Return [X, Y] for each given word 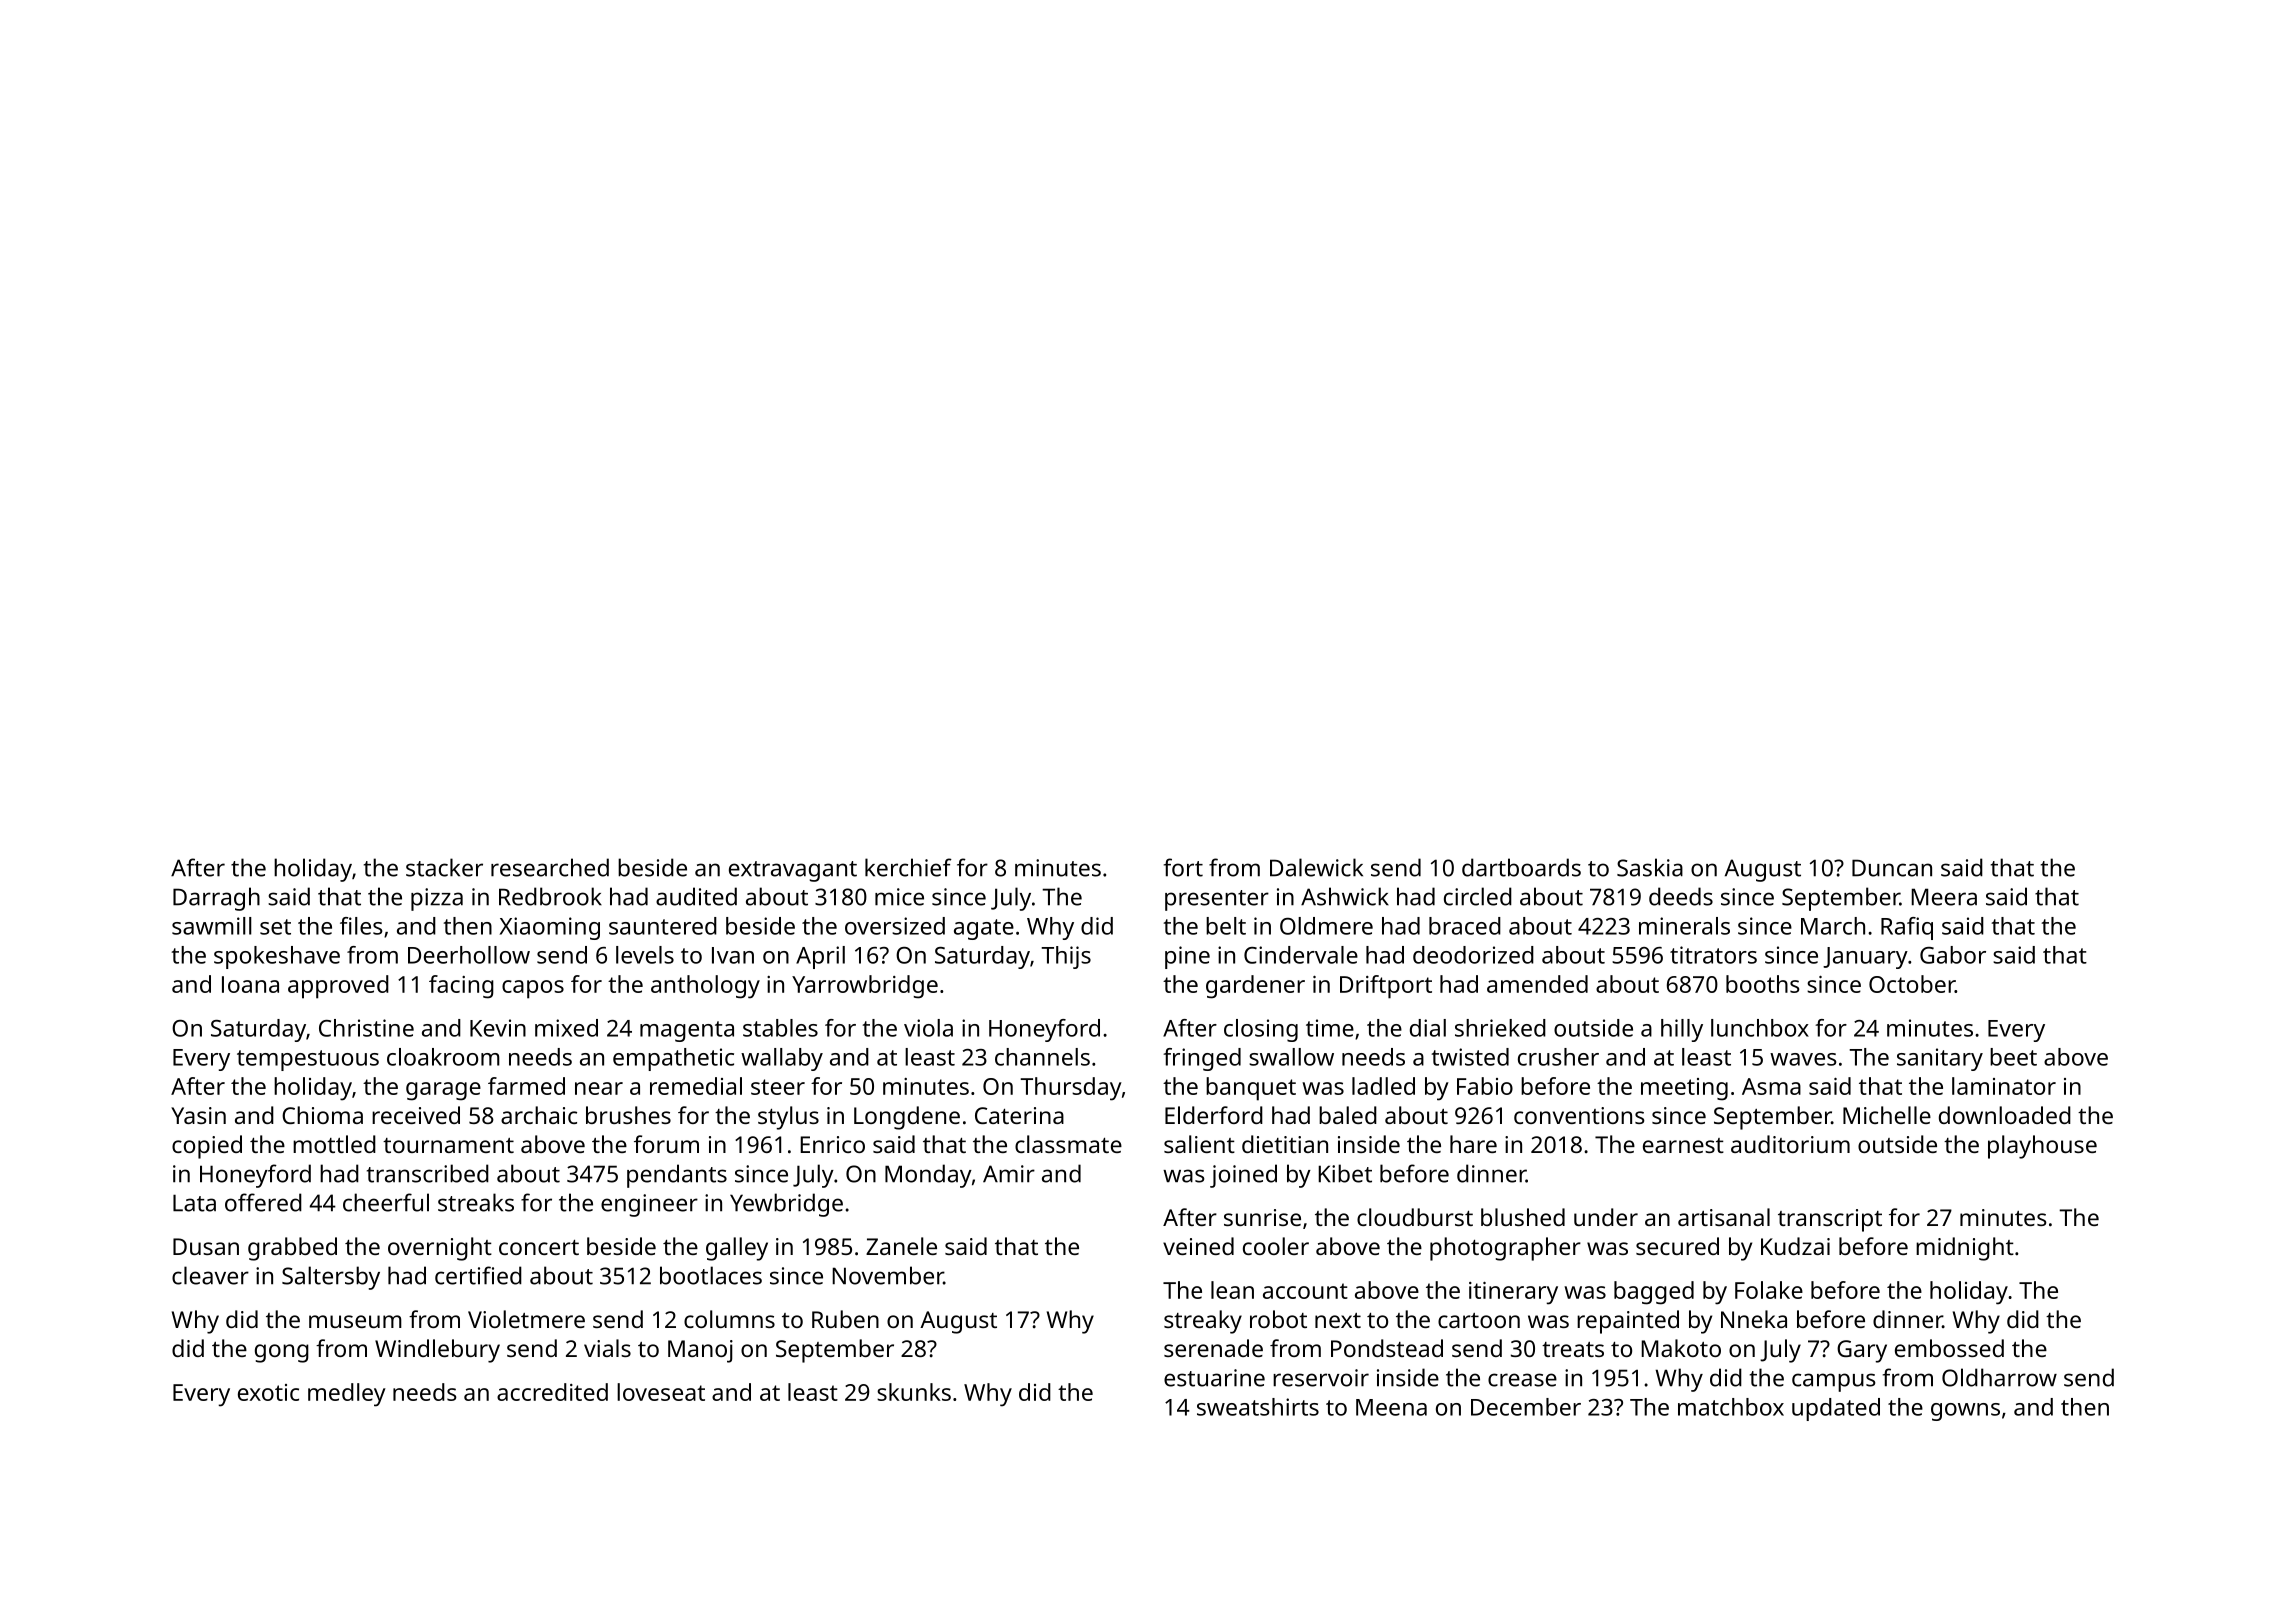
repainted [1628, 1322]
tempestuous [308, 1060]
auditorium [1790, 1144]
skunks [914, 1392]
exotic [268, 1392]
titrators [1713, 955]
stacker [444, 867]
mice [899, 897]
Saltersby [331, 1278]
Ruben [845, 1319]
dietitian [1285, 1144]
